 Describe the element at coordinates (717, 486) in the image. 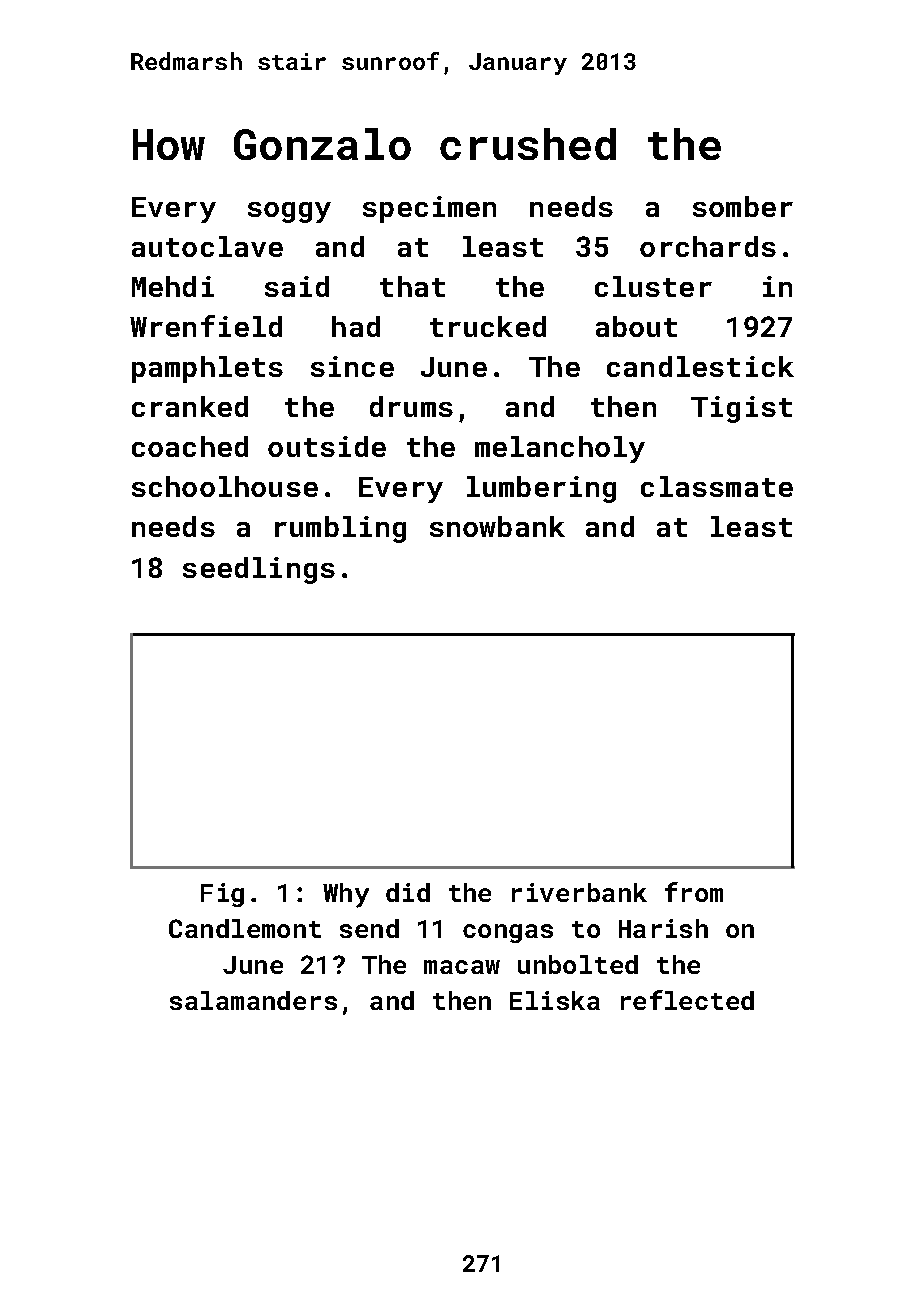

I see `classmate` at that location.
